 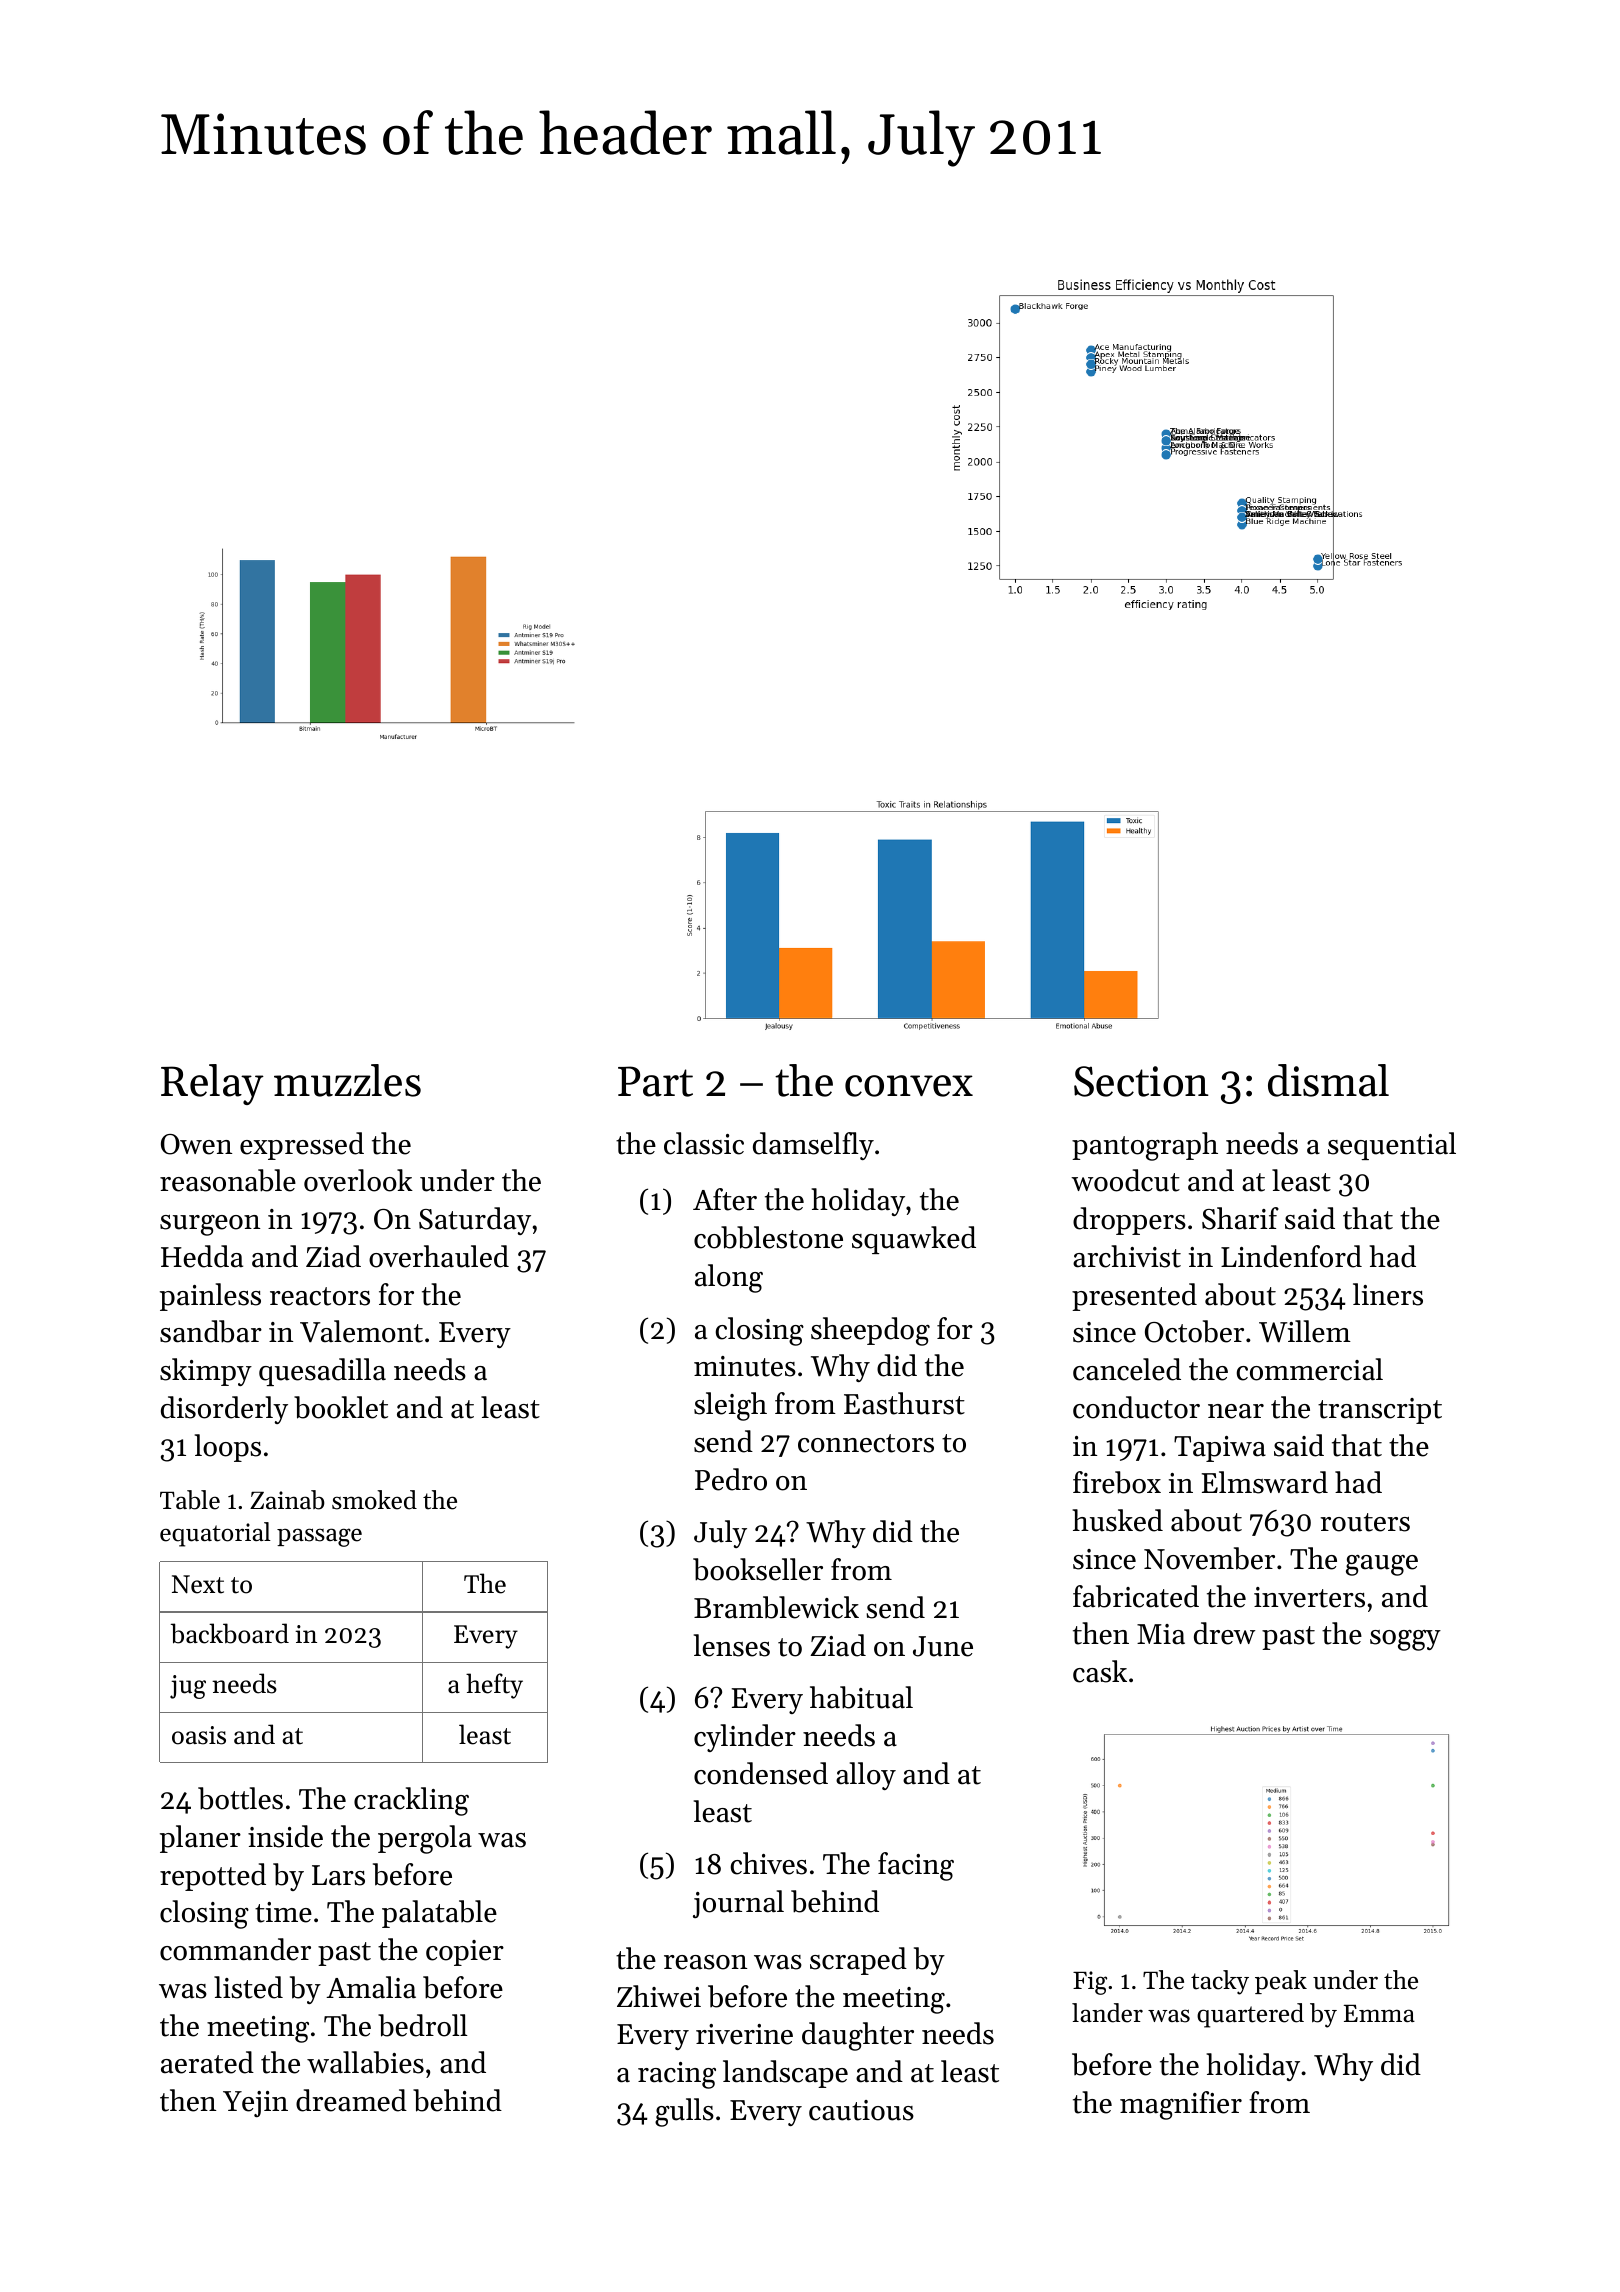 What do you see at coordinates (347, 1080) in the screenshot?
I see `muzzles` at bounding box center [347, 1080].
